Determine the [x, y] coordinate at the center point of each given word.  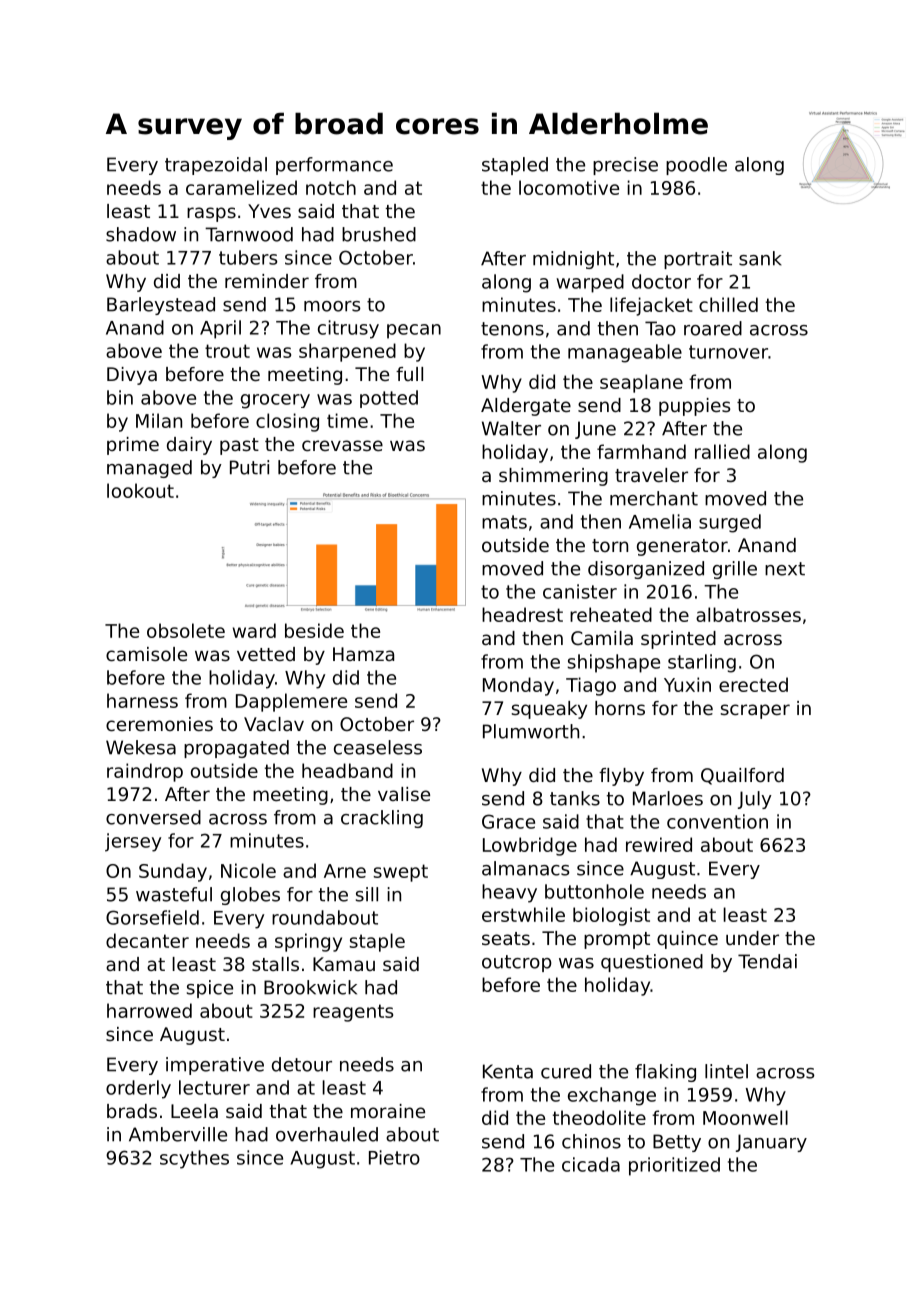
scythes [194, 1159]
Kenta [508, 1071]
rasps [211, 214]
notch [331, 187]
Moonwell [745, 1117]
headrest [522, 614]
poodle [696, 166]
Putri [249, 467]
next [785, 569]
